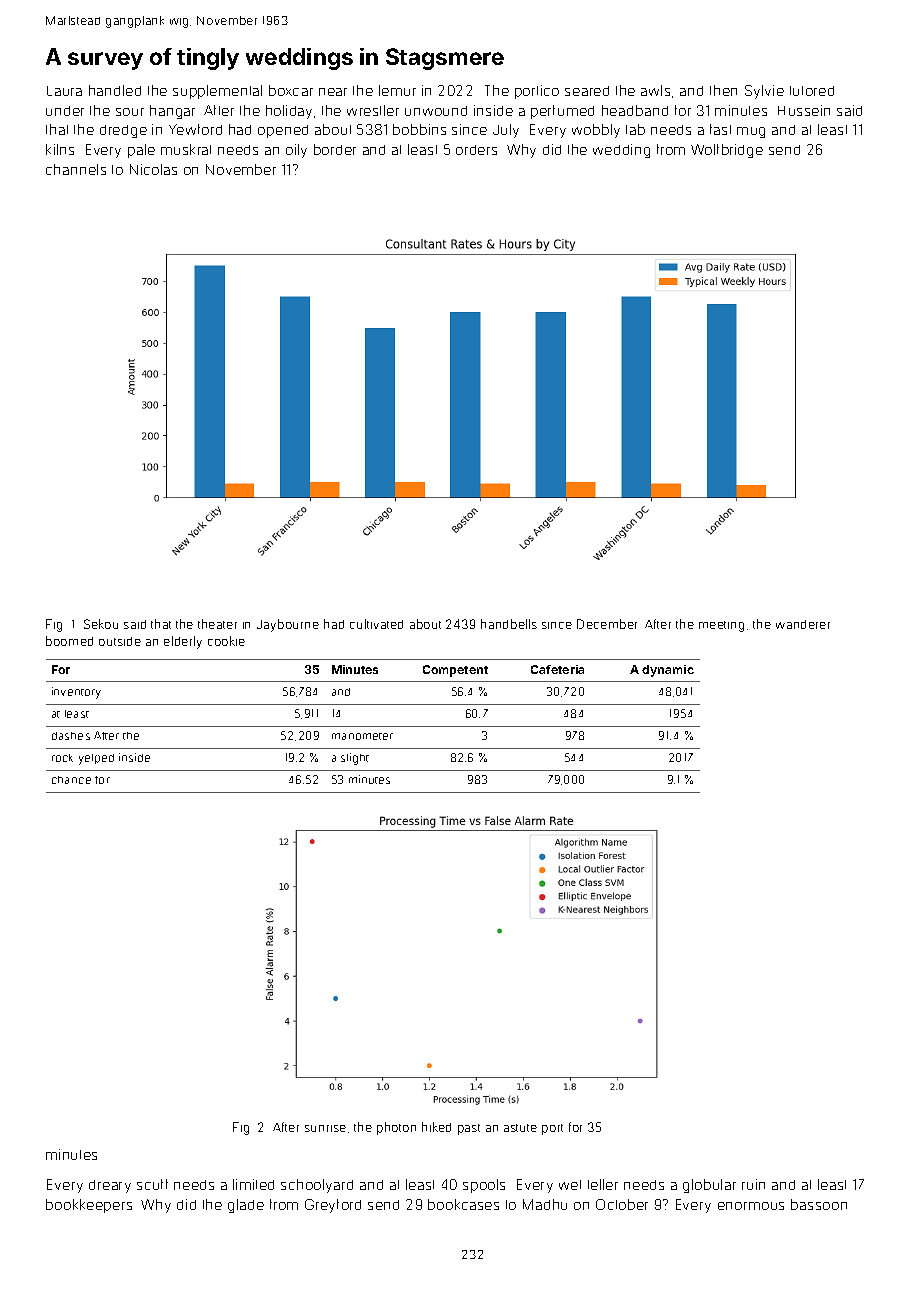  What do you see at coordinates (727, 151) in the image?
I see `Wolfbridge` at bounding box center [727, 151].
